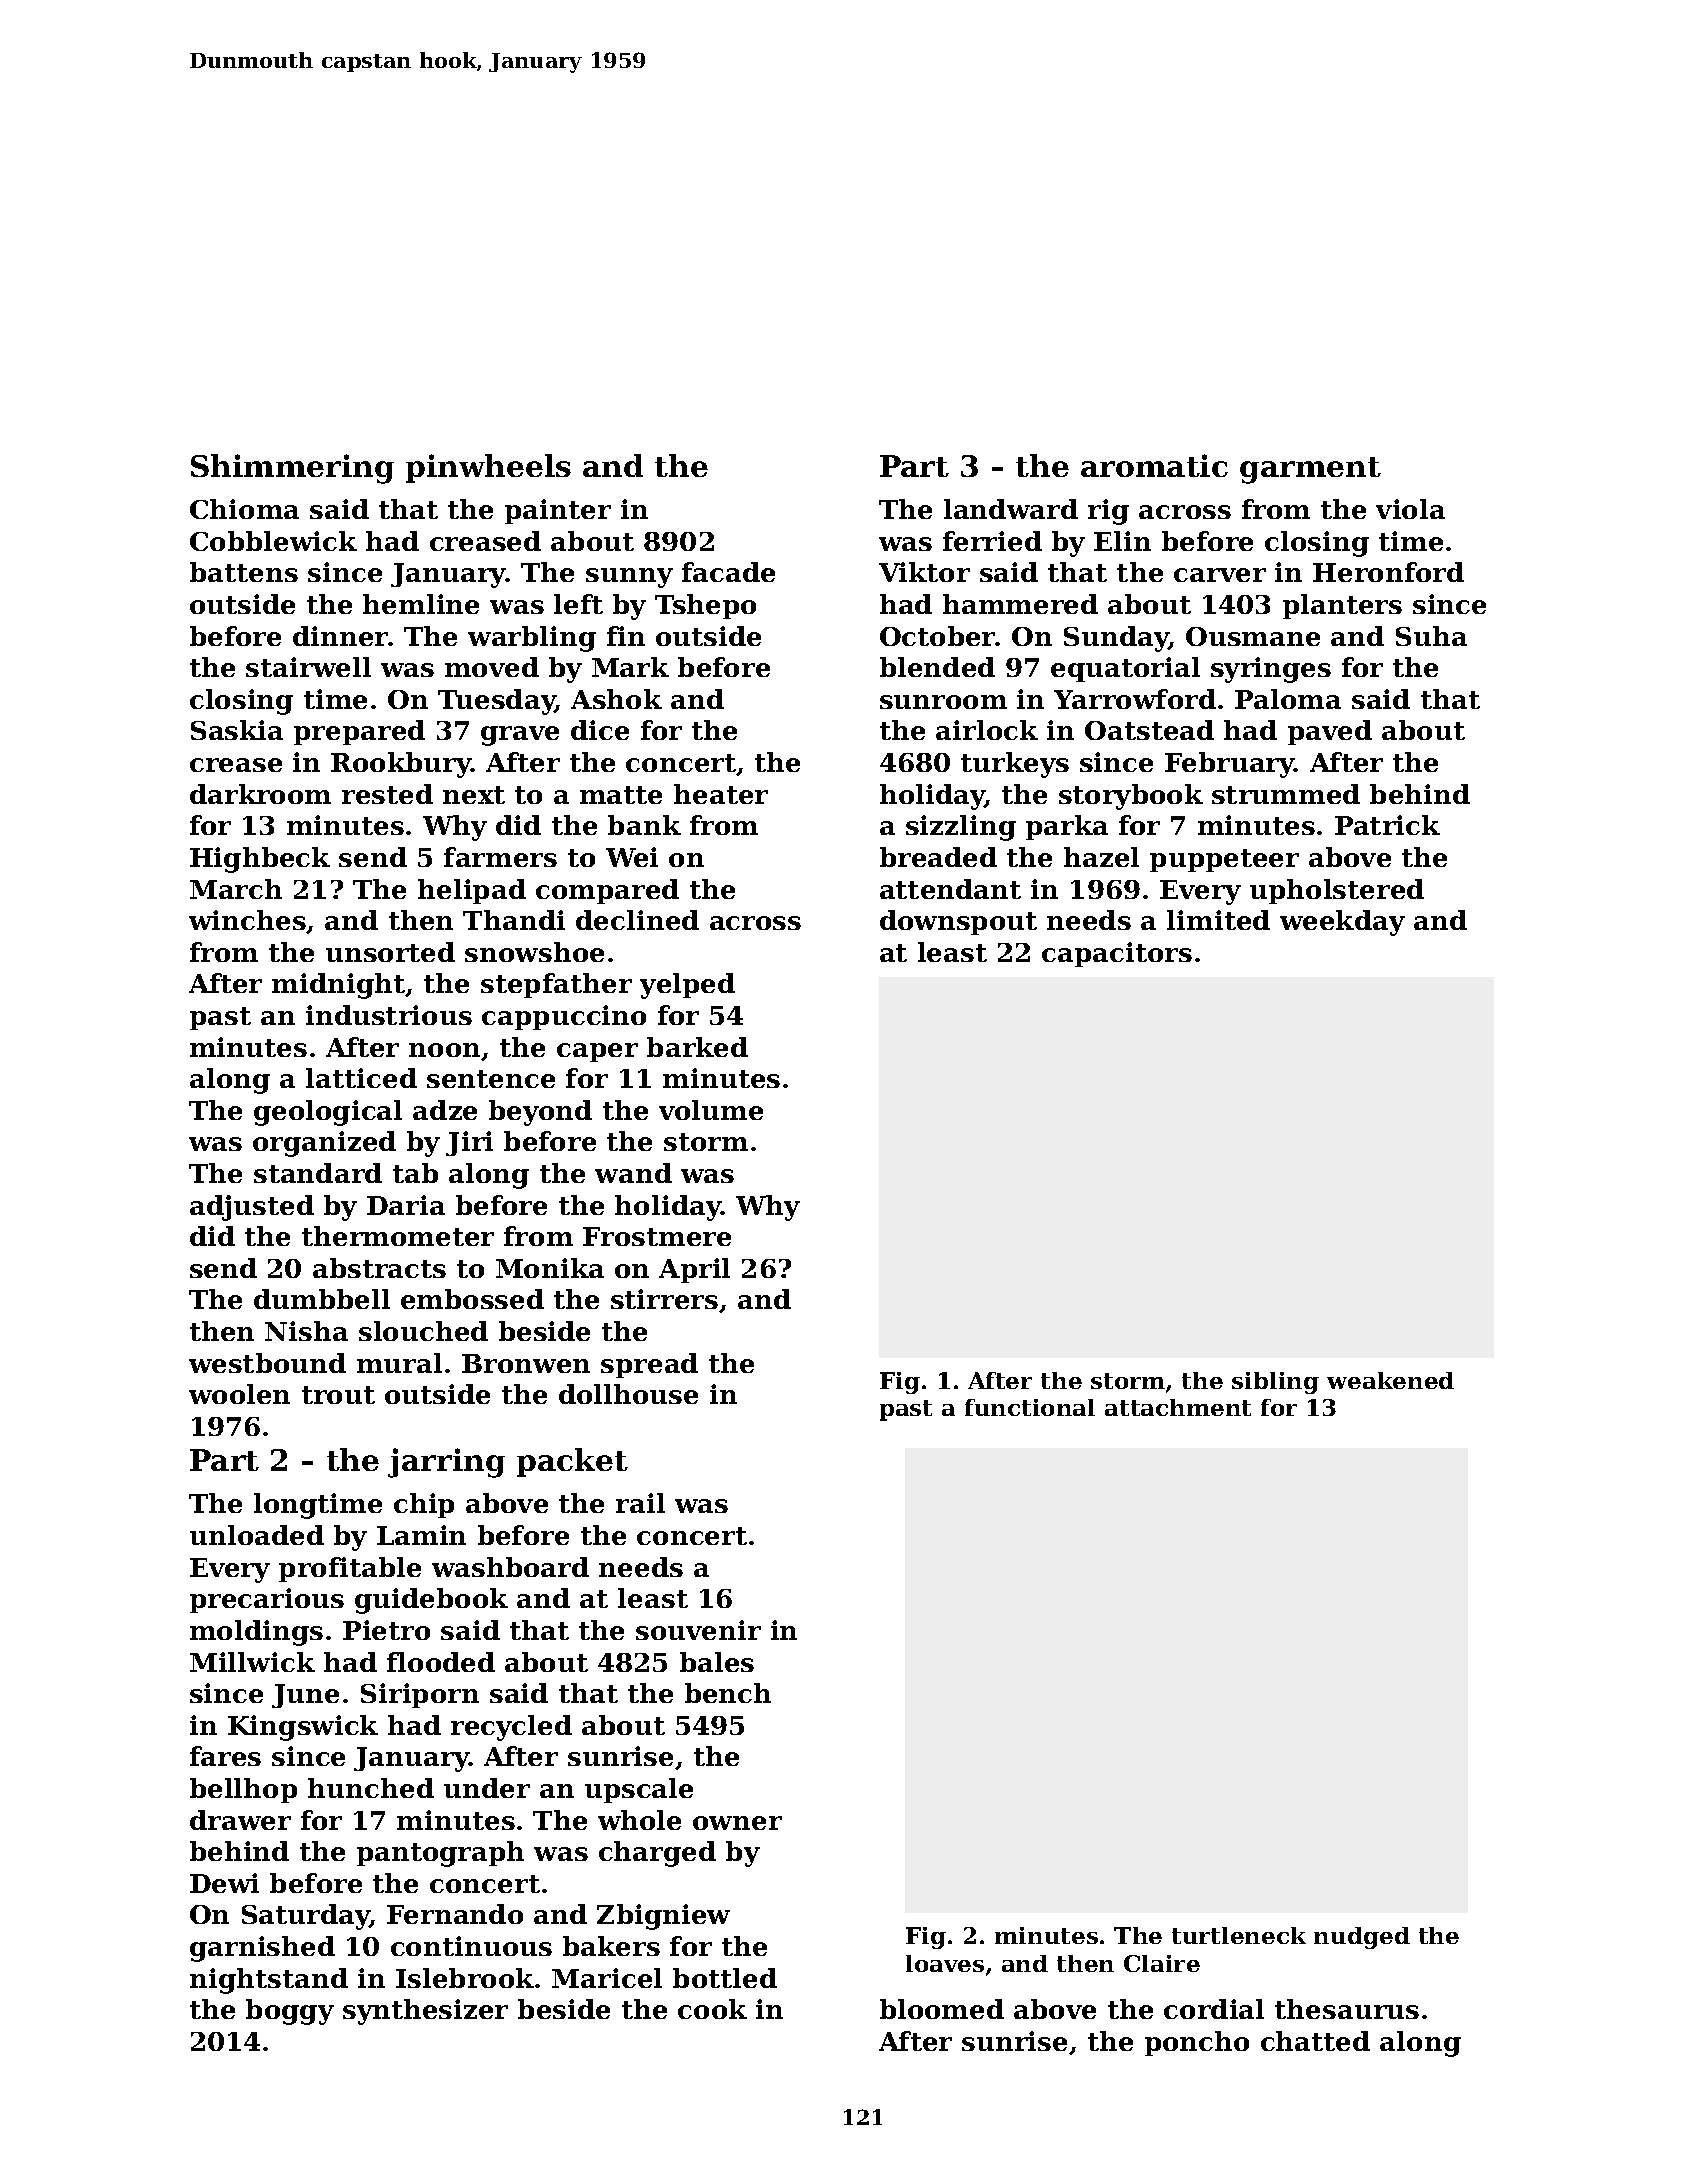  Describe the element at coordinates (425, 2012) in the page. I see `synthesizer` at that location.
